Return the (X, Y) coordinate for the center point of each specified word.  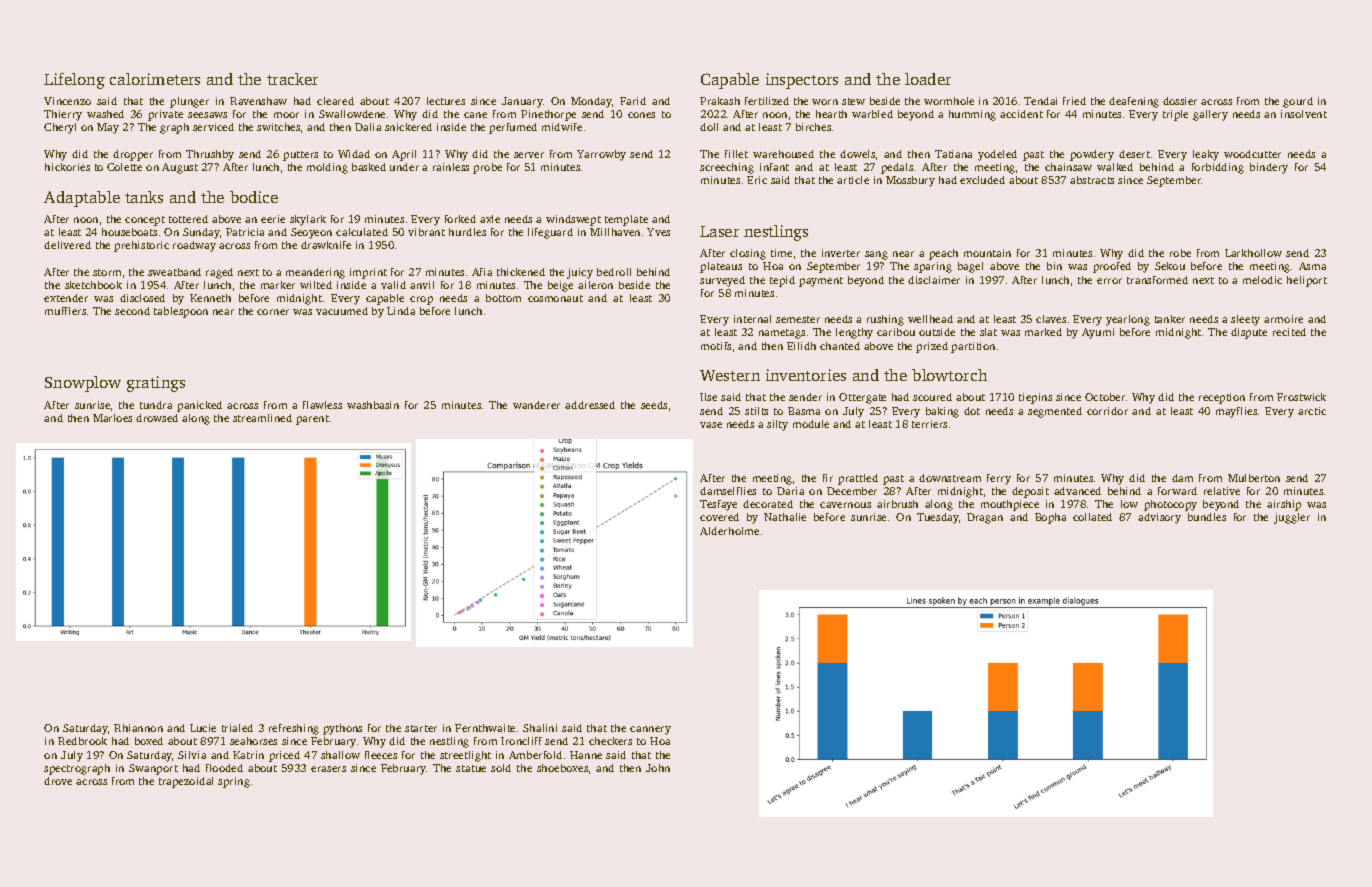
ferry (999, 479)
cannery (650, 730)
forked (460, 219)
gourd (1298, 102)
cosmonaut (555, 298)
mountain (987, 253)
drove (58, 781)
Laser (719, 231)
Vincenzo (67, 101)
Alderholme (729, 531)
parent (312, 420)
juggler (1292, 518)
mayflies (1236, 412)
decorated (768, 504)
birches (813, 127)
